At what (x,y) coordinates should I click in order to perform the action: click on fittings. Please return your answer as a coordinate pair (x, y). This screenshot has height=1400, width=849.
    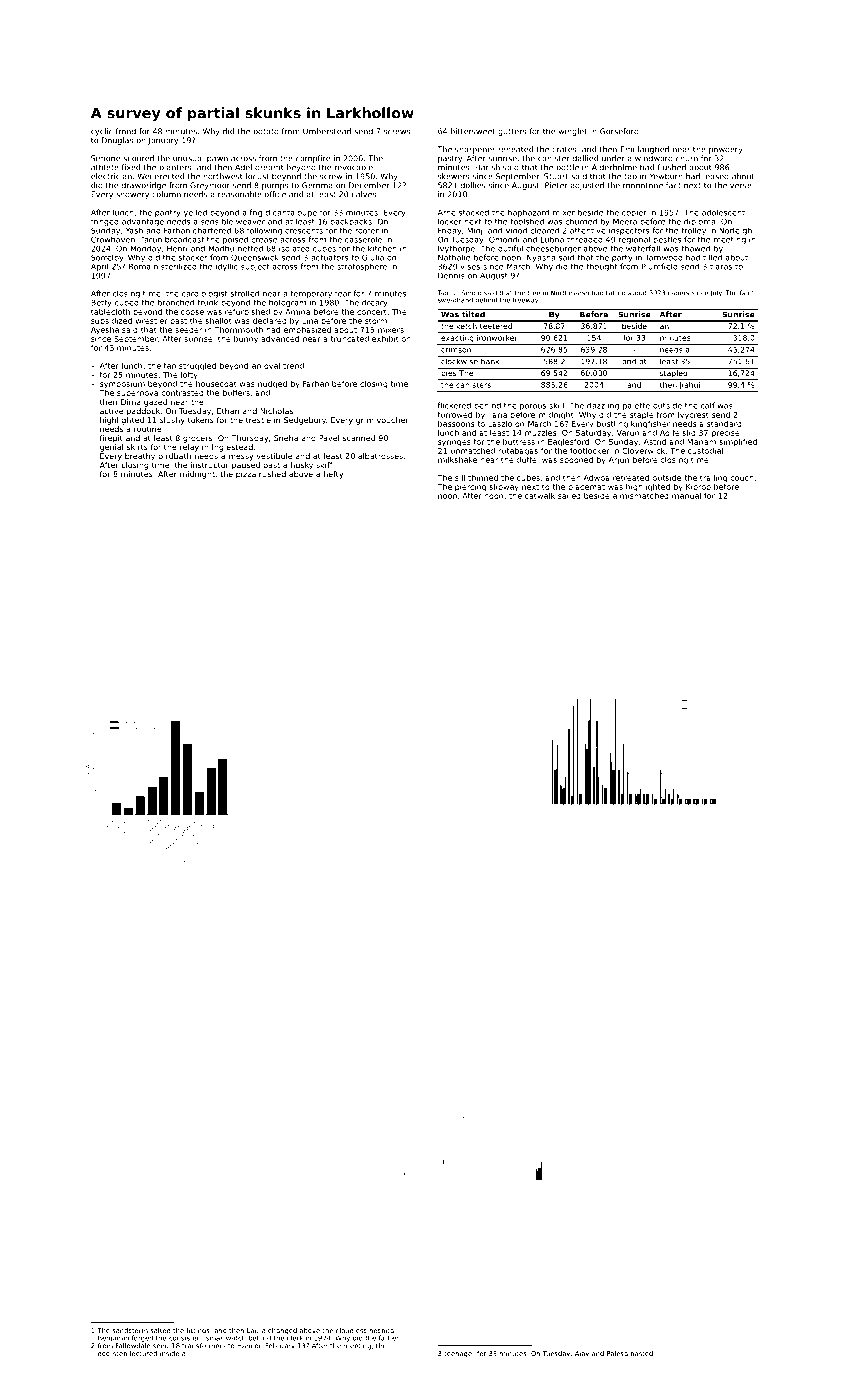
    Looking at the image, I should click on (198, 1331).
